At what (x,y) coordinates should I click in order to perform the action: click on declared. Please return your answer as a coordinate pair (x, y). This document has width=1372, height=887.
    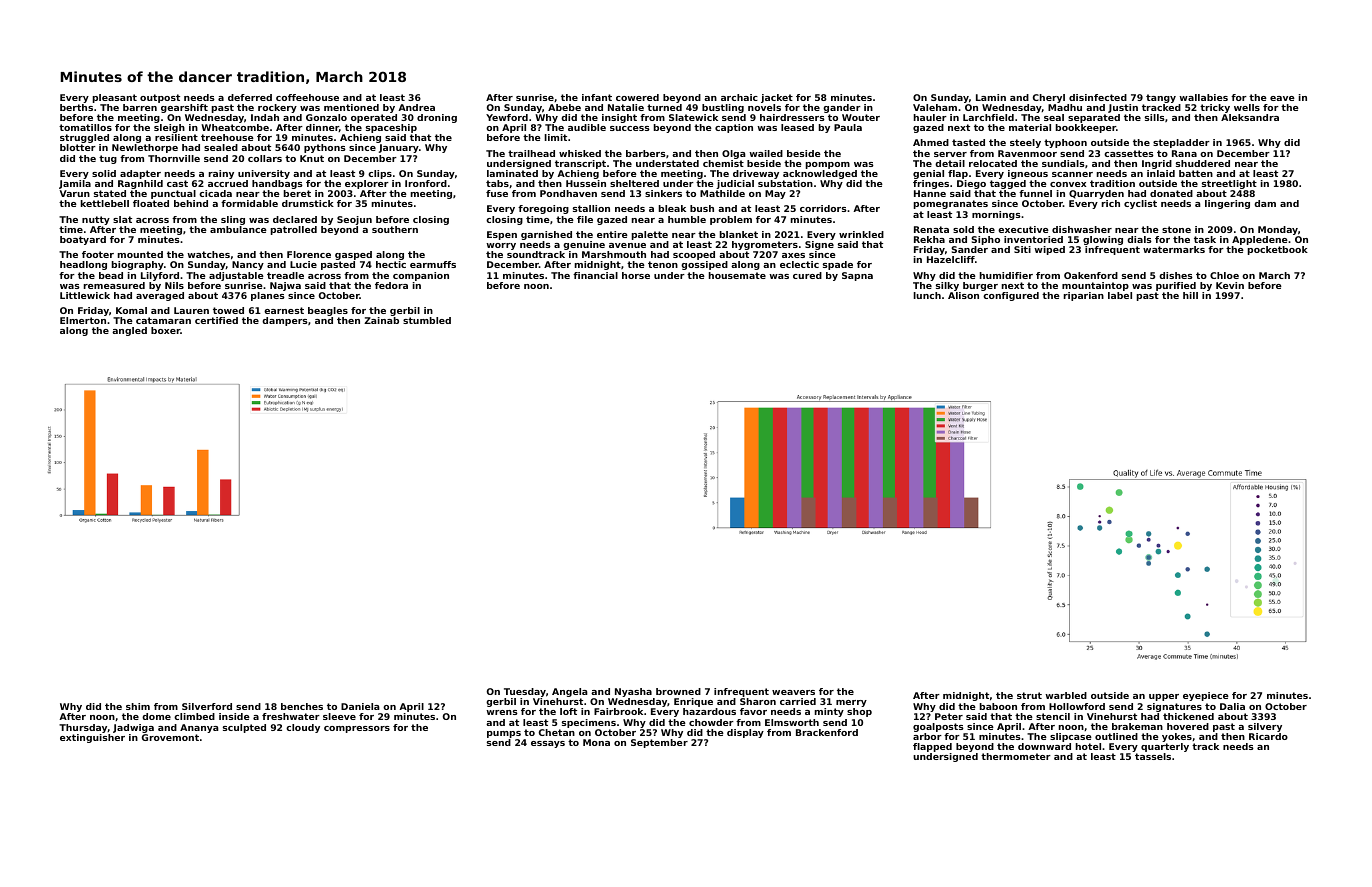
    Looking at the image, I should click on (295, 219).
